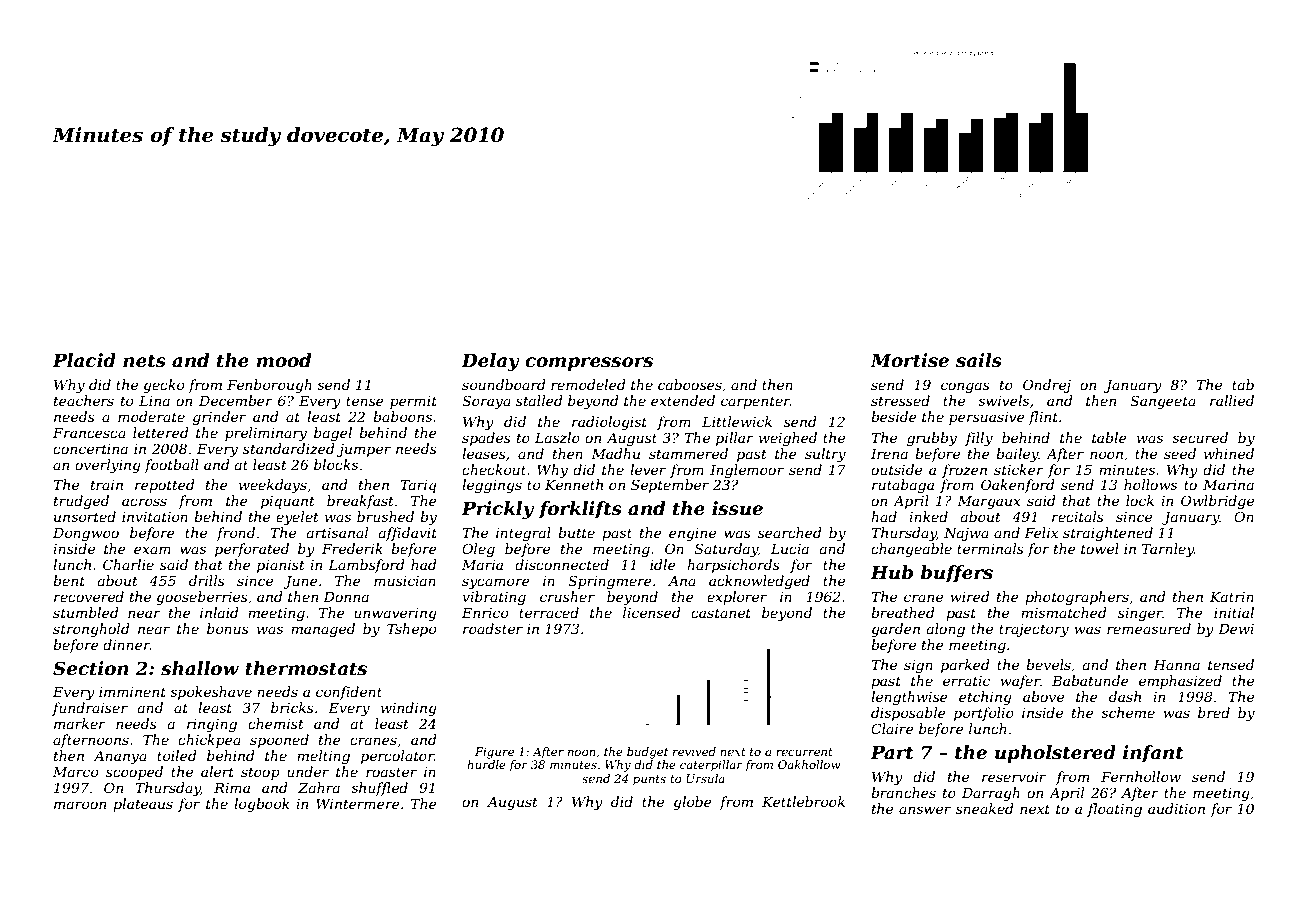 The width and height of the screenshot is (1308, 924). What do you see at coordinates (903, 486) in the screenshot?
I see `rutabaga` at bounding box center [903, 486].
